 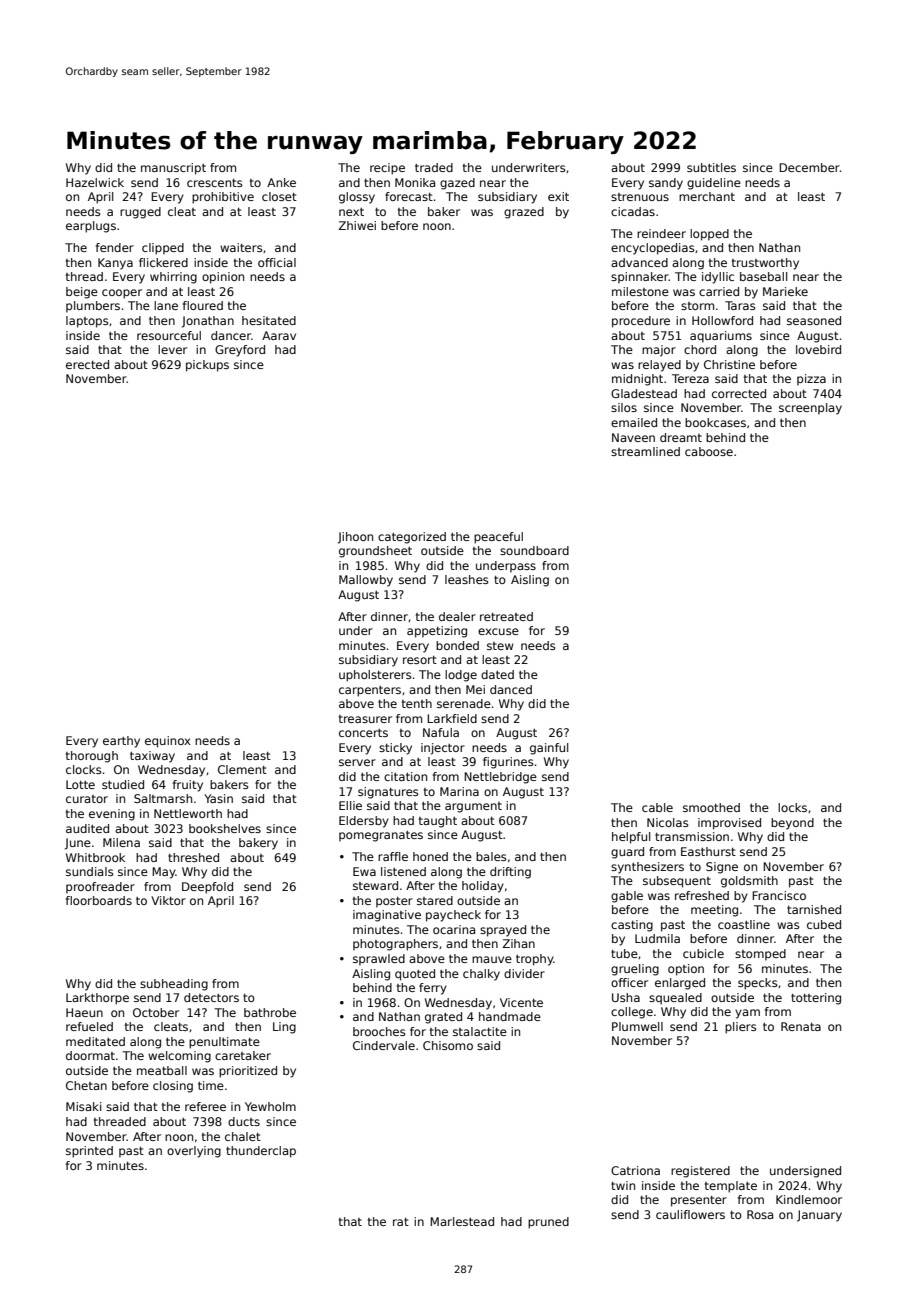 What do you see at coordinates (121, 742) in the image?
I see `earthy` at bounding box center [121, 742].
